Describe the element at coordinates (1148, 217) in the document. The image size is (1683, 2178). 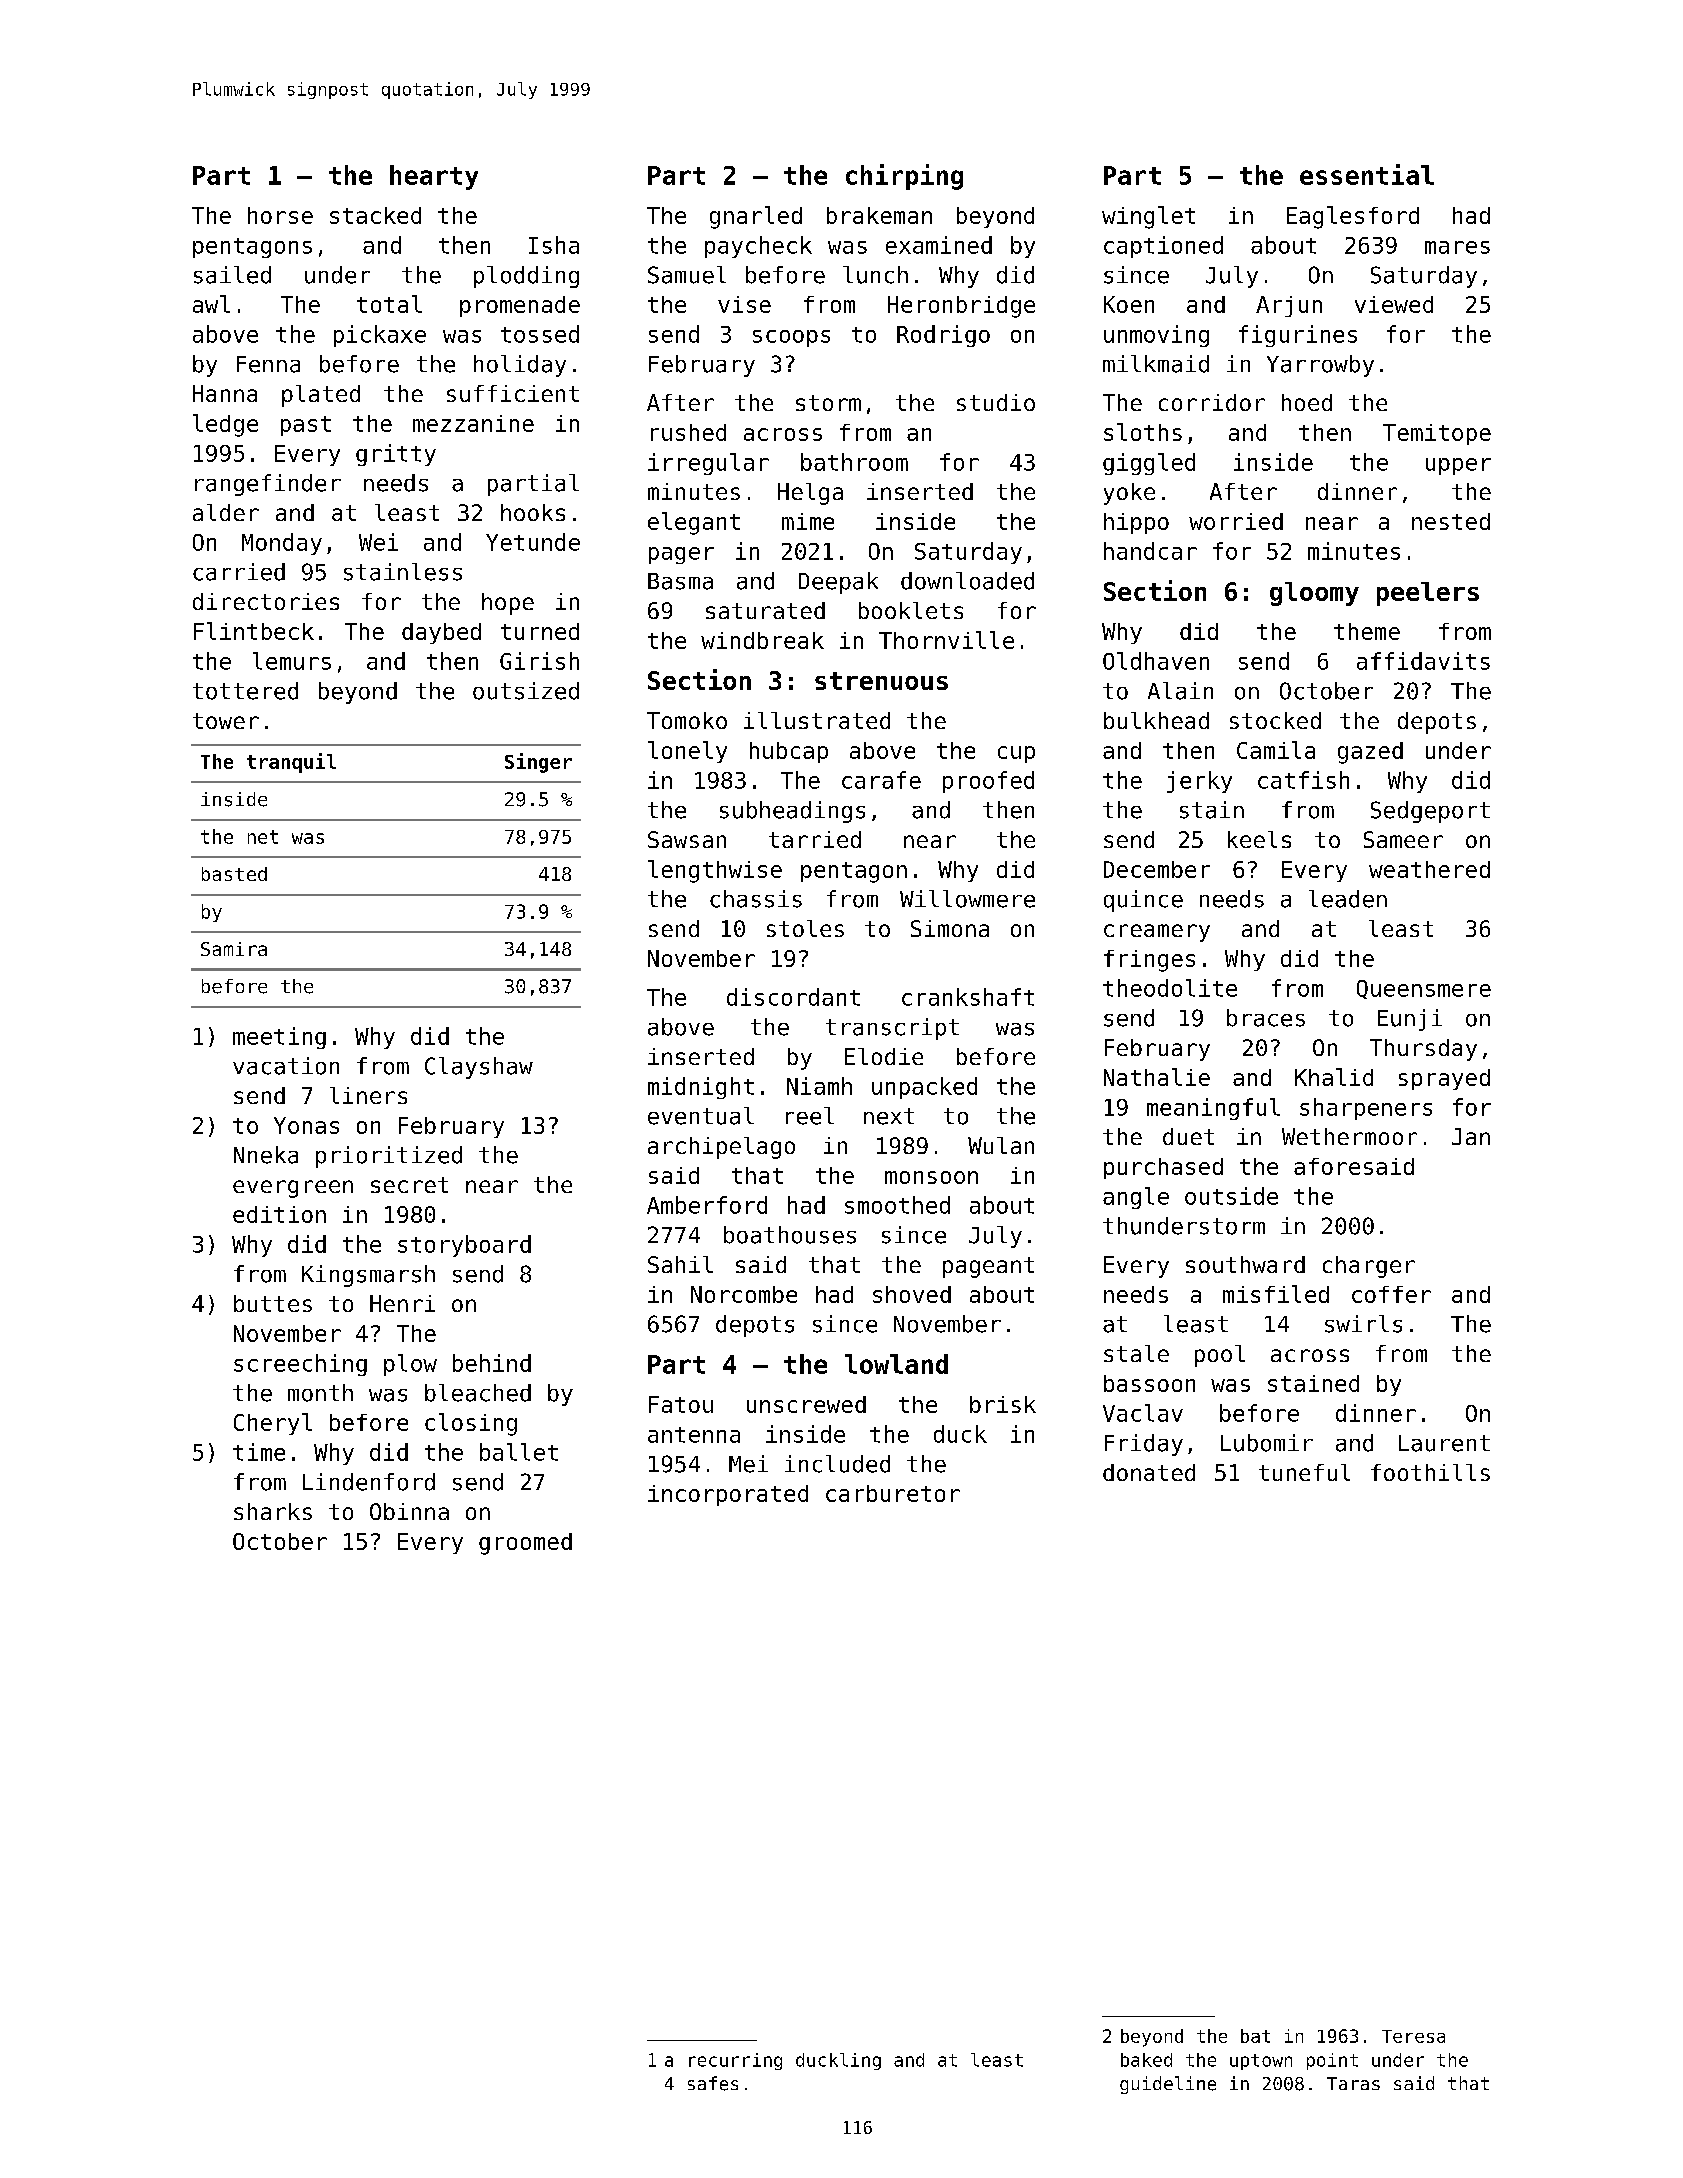
I see `winglet` at that location.
